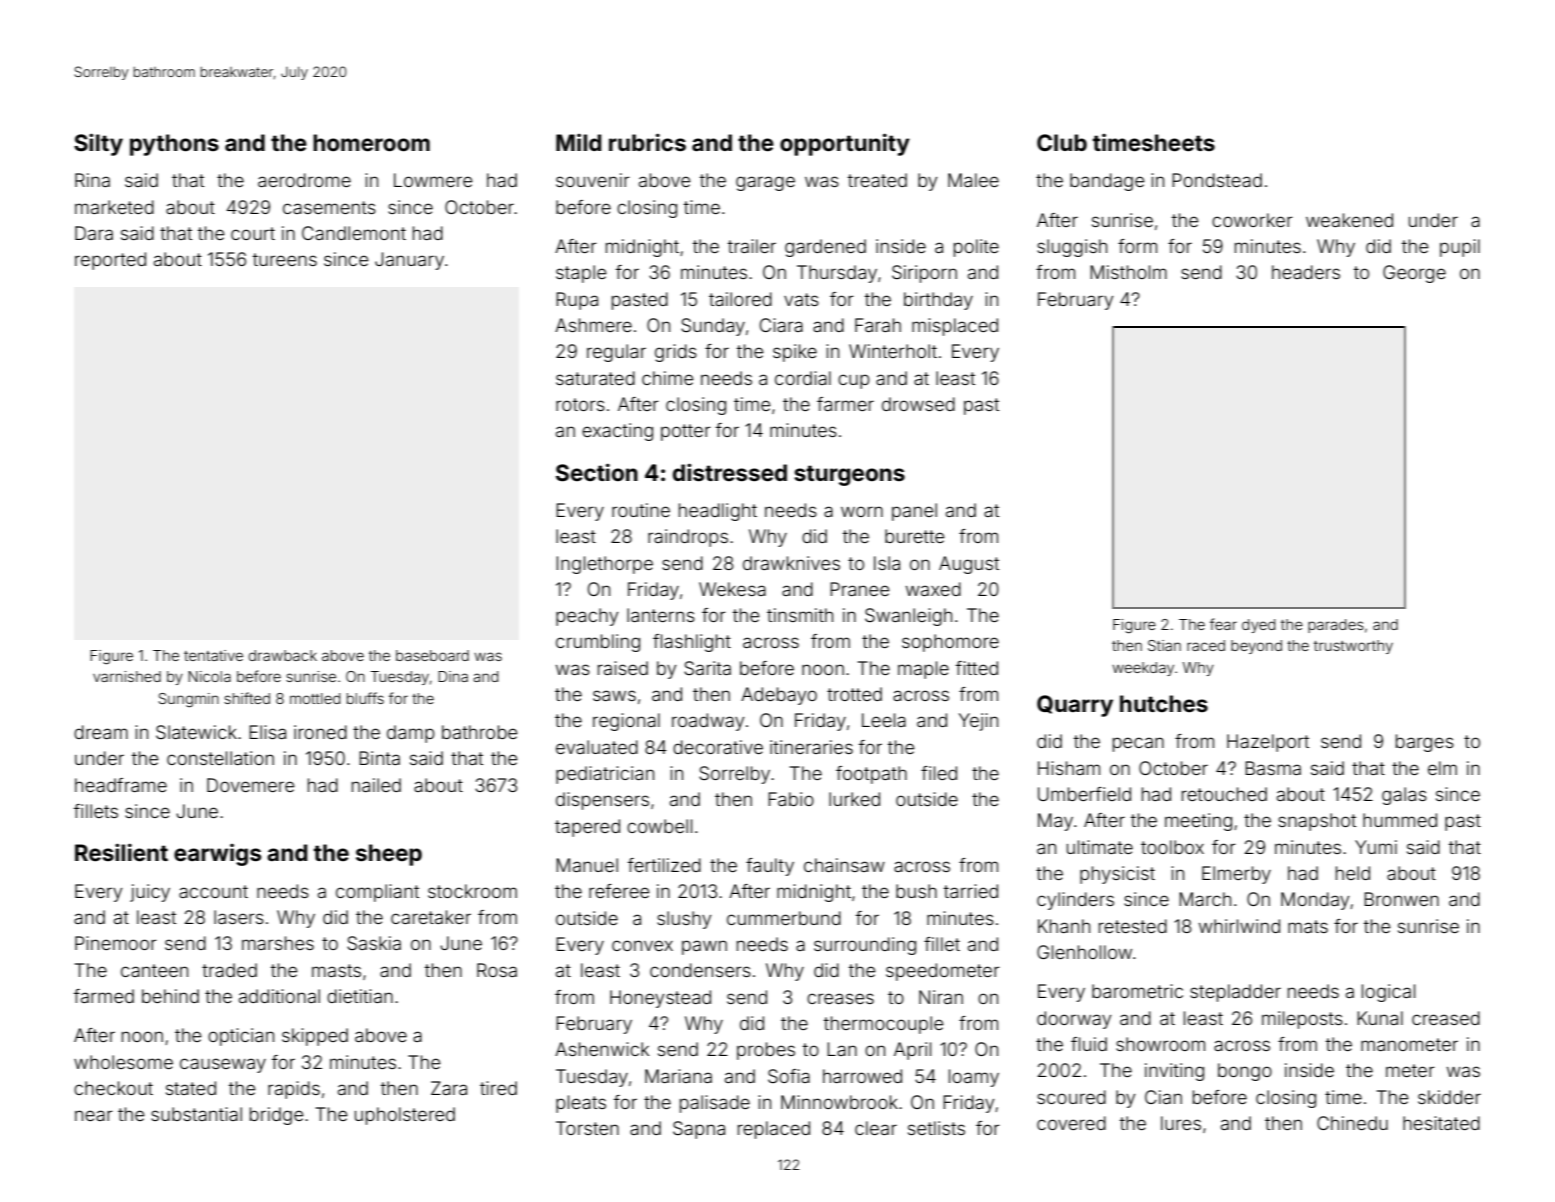  I want to click on Lowmere, so click(433, 180).
